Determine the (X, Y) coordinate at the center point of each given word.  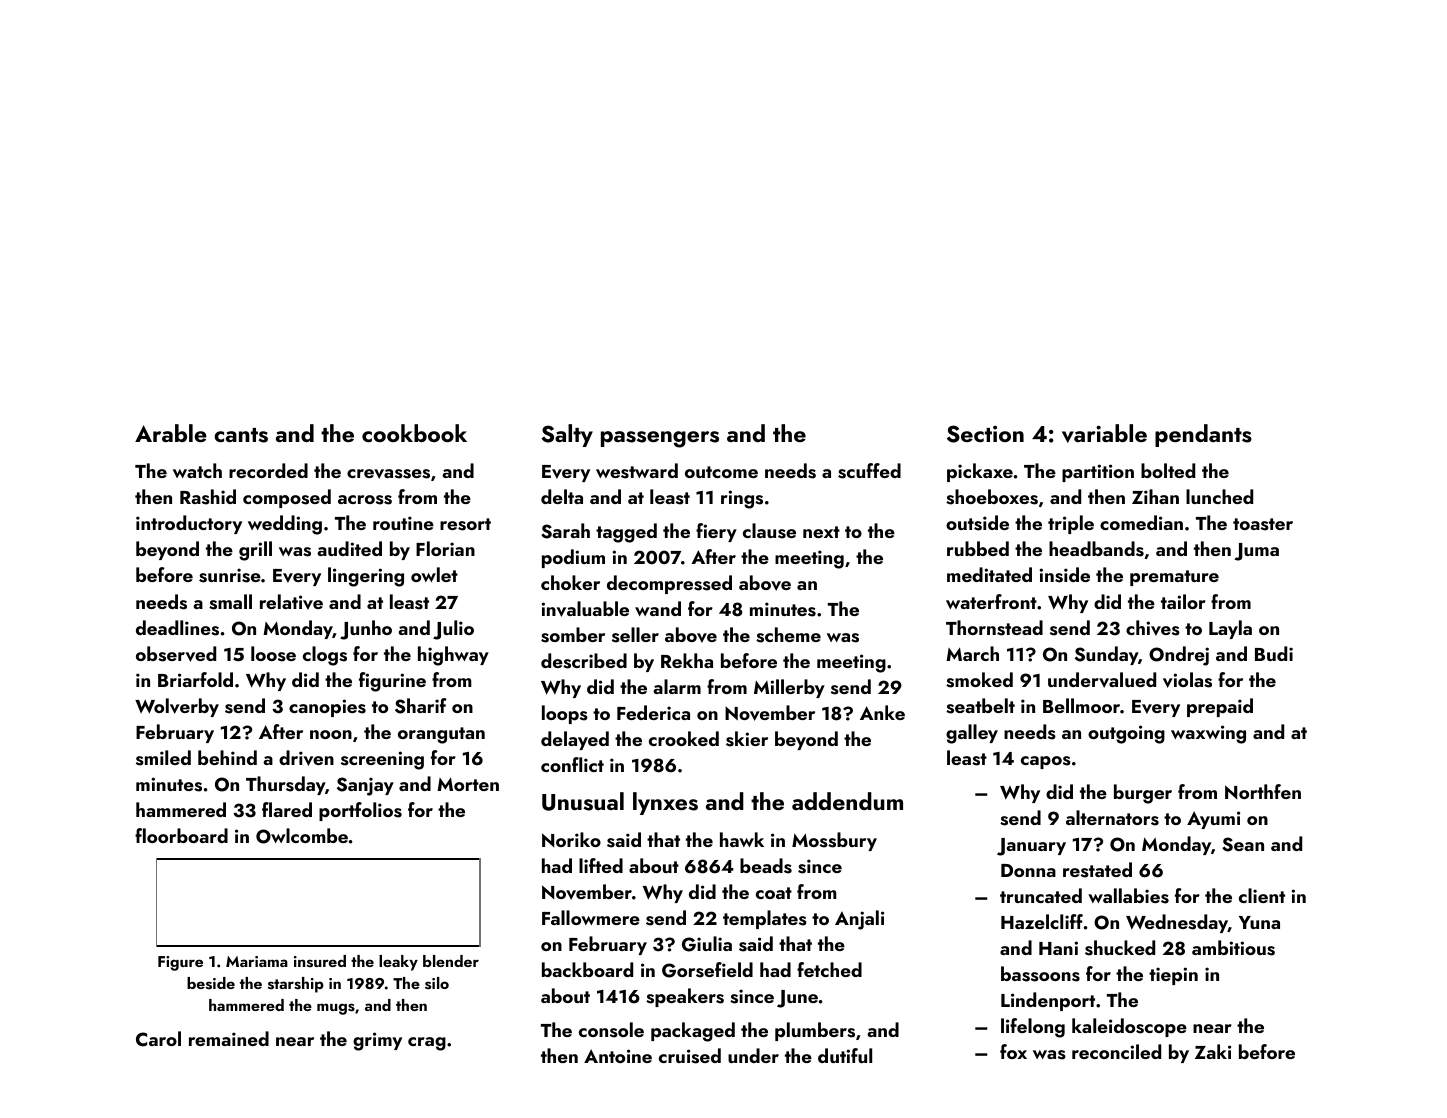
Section (985, 434)
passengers (660, 439)
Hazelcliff (1042, 921)
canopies (327, 708)
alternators (1112, 818)
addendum (847, 801)
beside (211, 983)
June (797, 999)
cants (241, 435)
